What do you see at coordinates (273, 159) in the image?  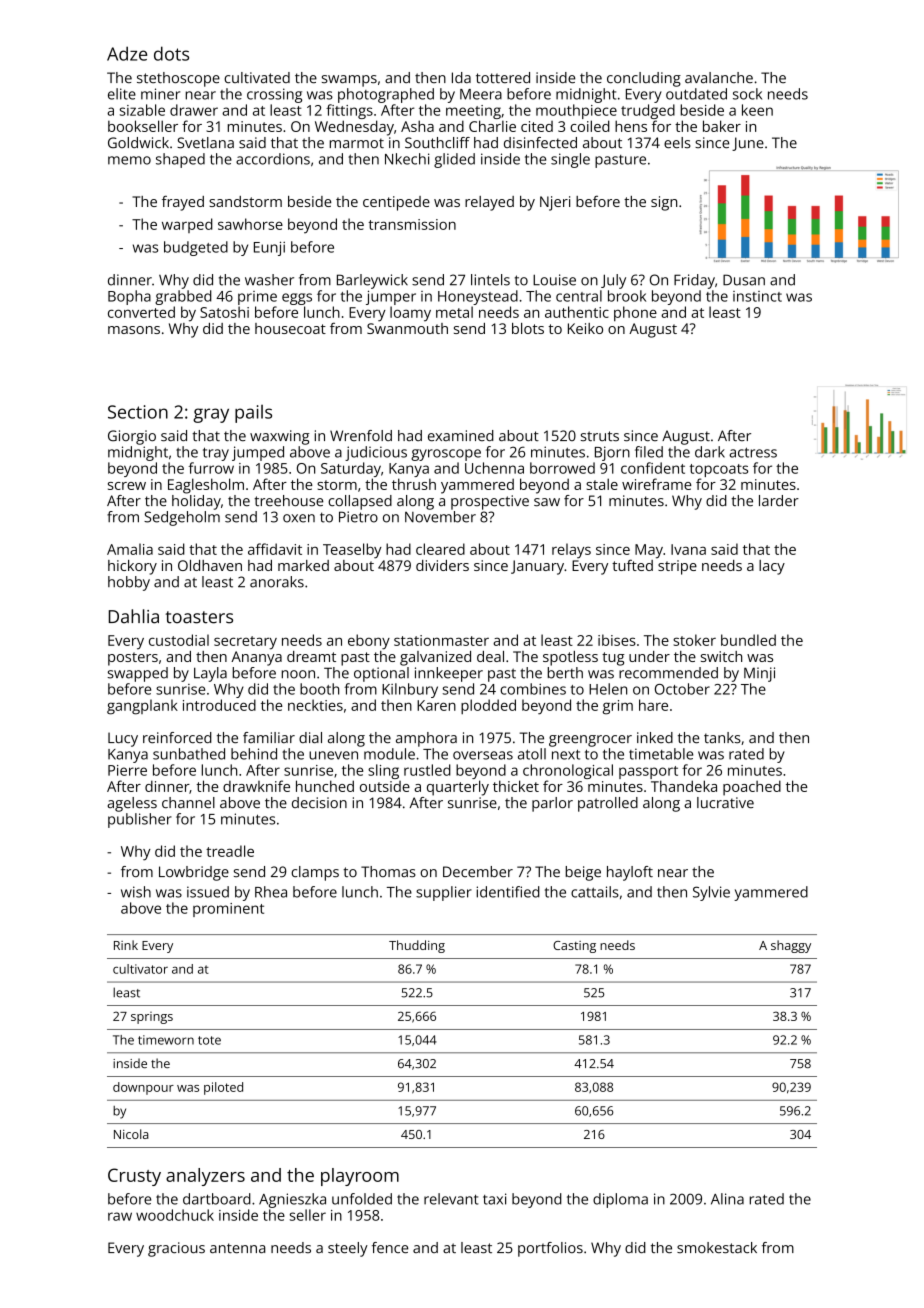 I see `accordions` at bounding box center [273, 159].
